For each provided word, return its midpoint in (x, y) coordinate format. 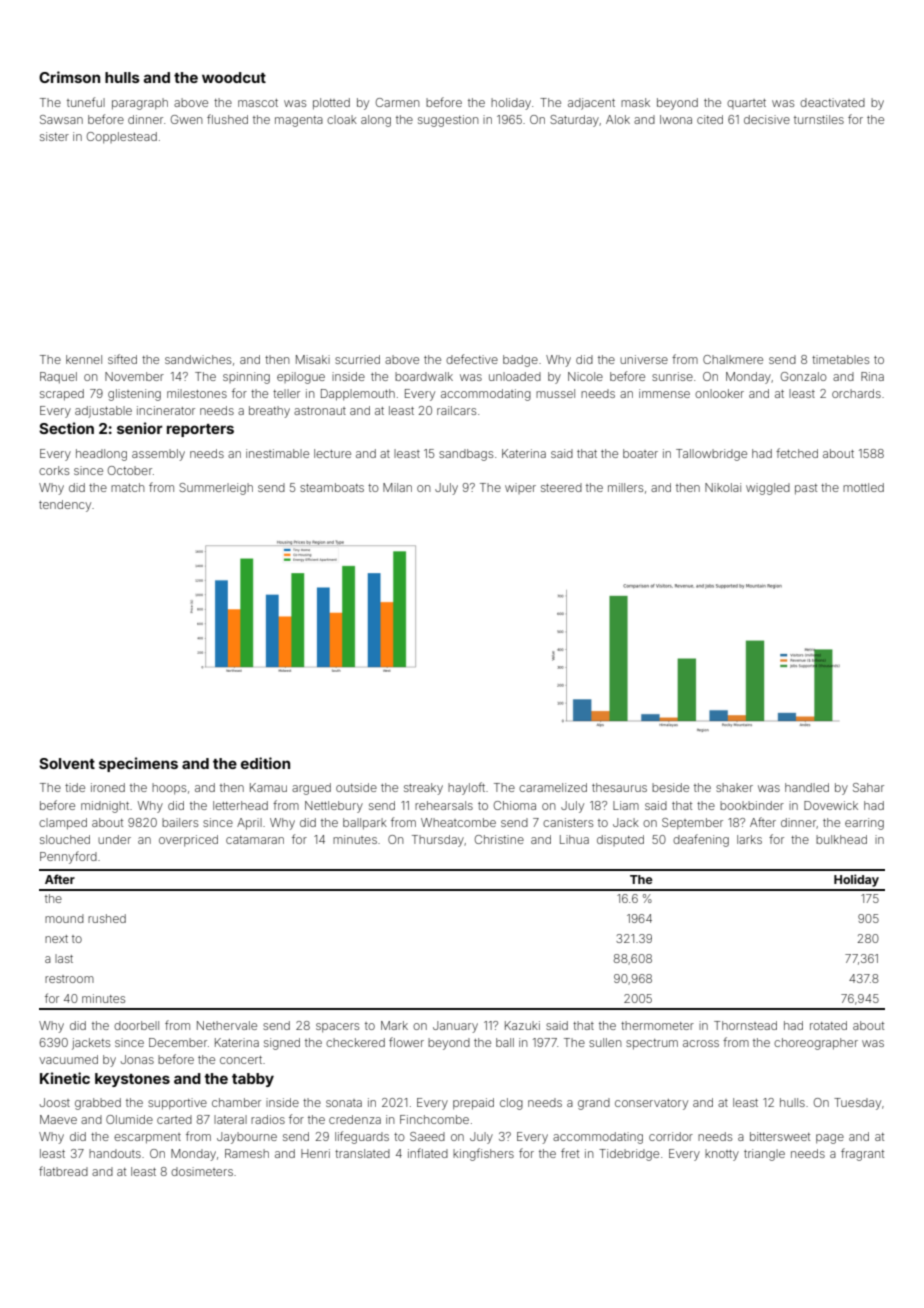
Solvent (67, 763)
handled (807, 787)
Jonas (137, 1059)
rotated (828, 1025)
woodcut (234, 77)
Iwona (676, 119)
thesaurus (619, 787)
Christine (499, 839)
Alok (618, 119)
